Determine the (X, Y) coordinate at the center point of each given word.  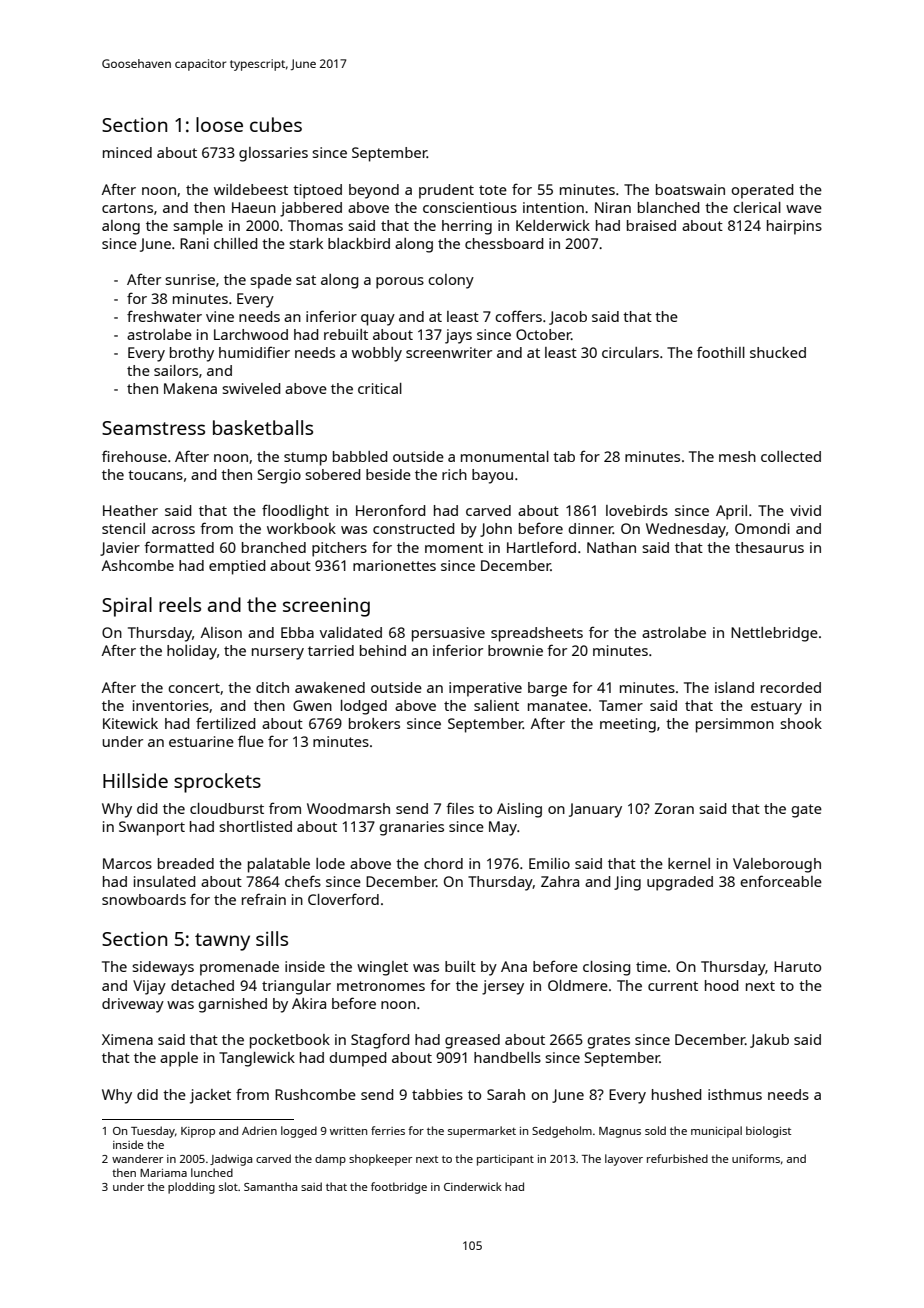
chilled (235, 243)
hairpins (794, 227)
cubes (276, 124)
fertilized (225, 723)
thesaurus (769, 547)
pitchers (339, 549)
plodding (191, 1188)
